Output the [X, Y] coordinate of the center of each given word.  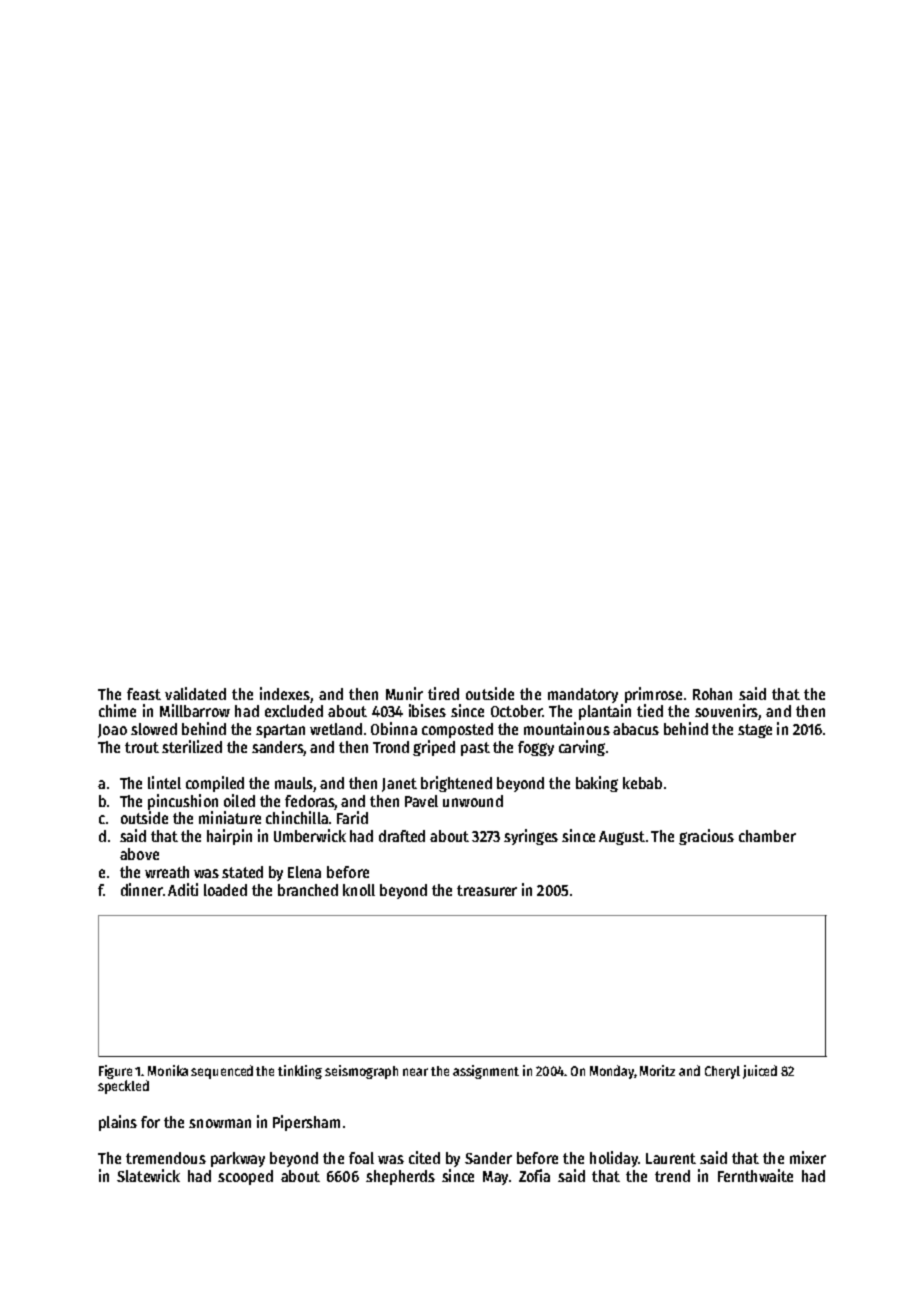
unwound [473, 801]
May [495, 1178]
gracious [706, 837]
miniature [230, 817]
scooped [245, 1177]
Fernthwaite [755, 1175]
